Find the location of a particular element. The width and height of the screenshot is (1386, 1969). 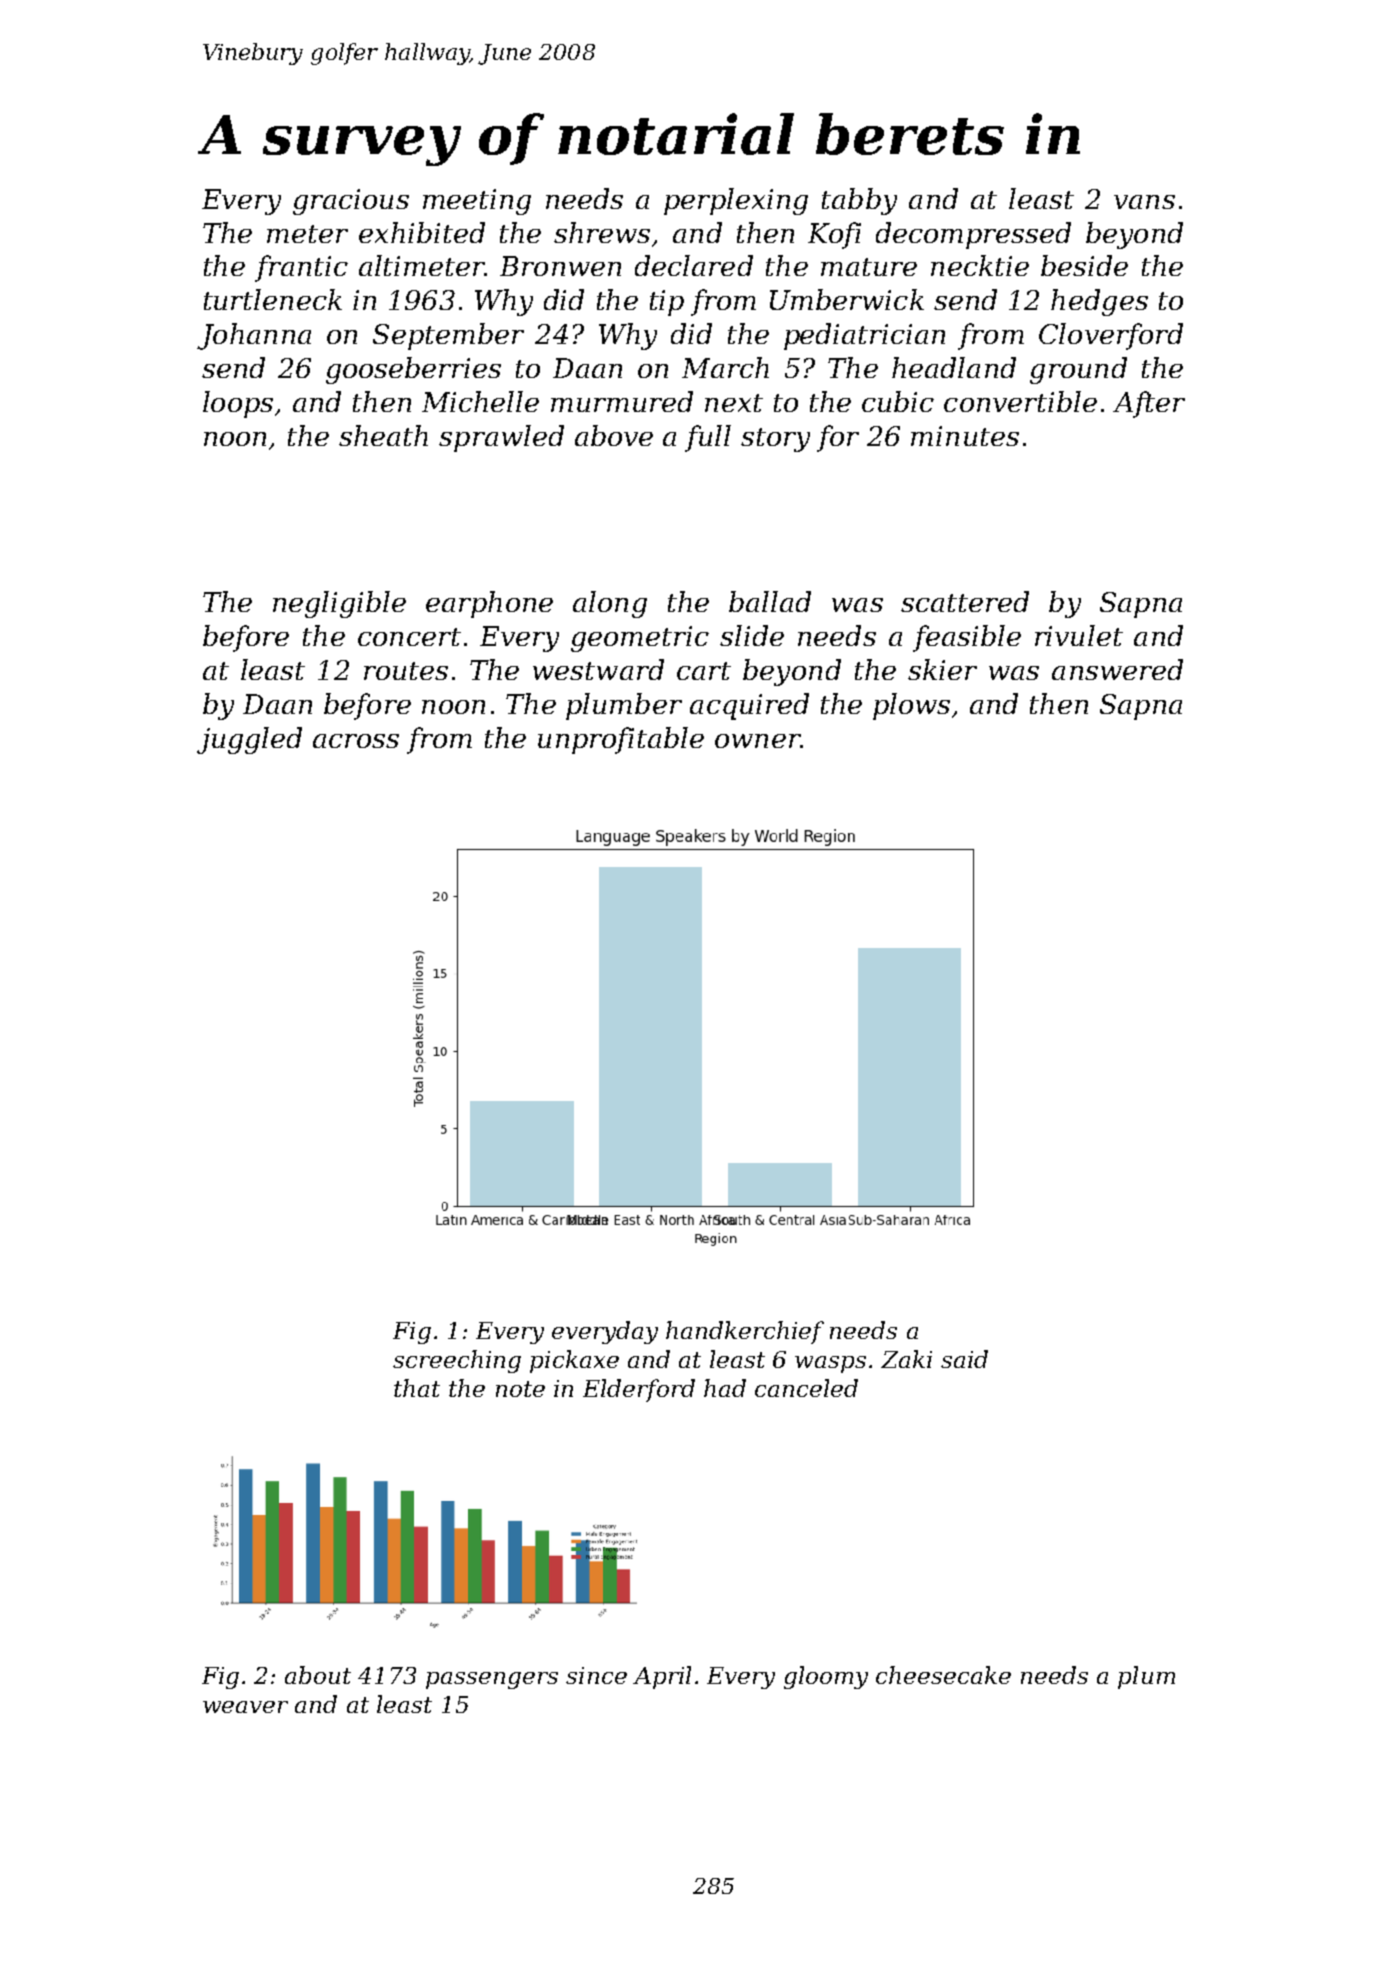

unprofitable is located at coordinates (621, 740).
